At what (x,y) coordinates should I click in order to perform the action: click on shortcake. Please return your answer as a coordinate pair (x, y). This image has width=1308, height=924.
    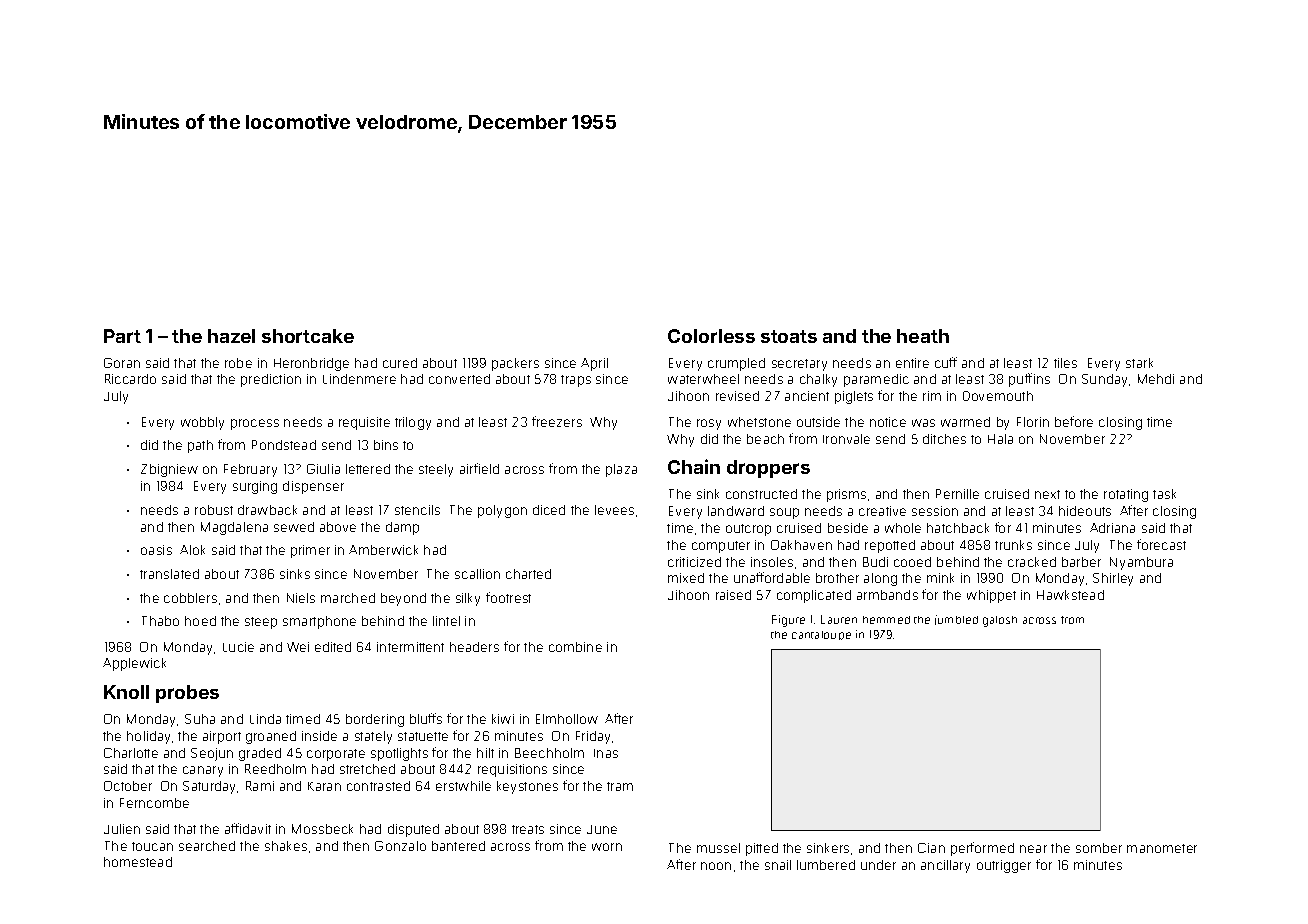
    Looking at the image, I should click on (308, 336).
